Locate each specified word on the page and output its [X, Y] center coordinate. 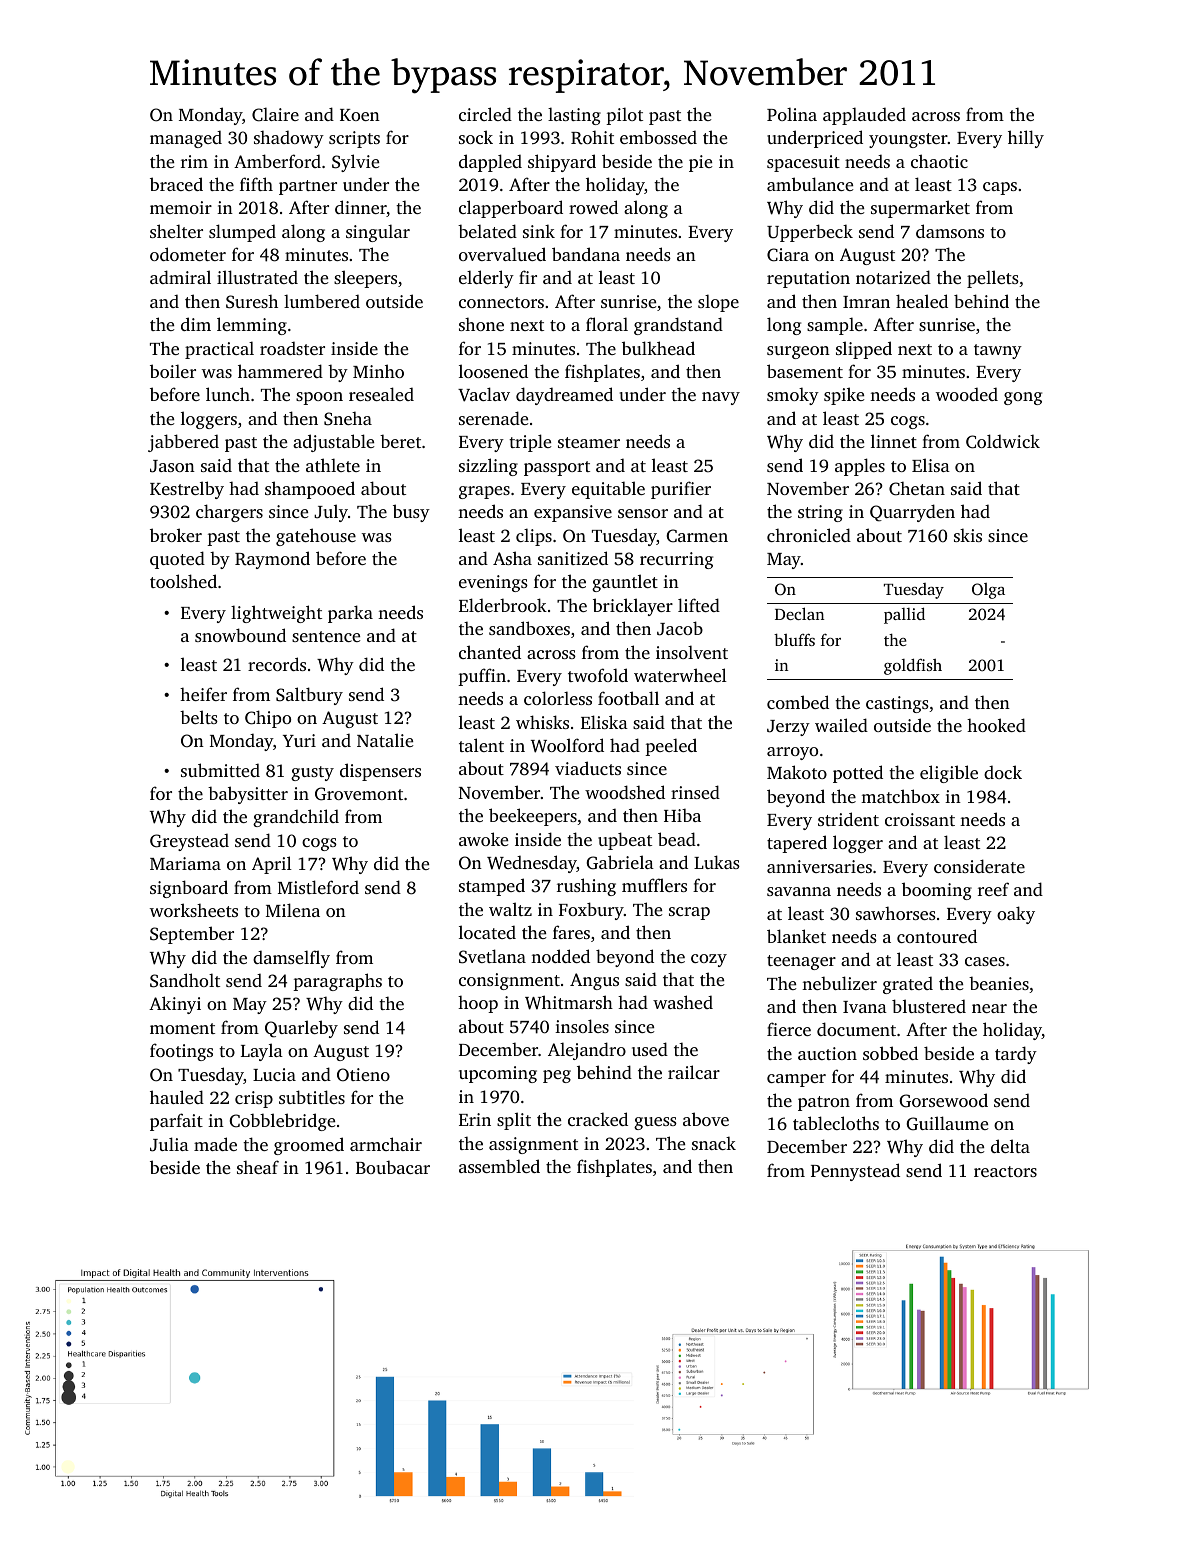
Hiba [682, 815]
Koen [360, 115]
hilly [1026, 139]
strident [848, 819]
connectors [501, 302]
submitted [220, 770]
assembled [499, 1166]
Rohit [592, 137]
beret [400, 441]
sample [835, 326]
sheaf [258, 1167]
